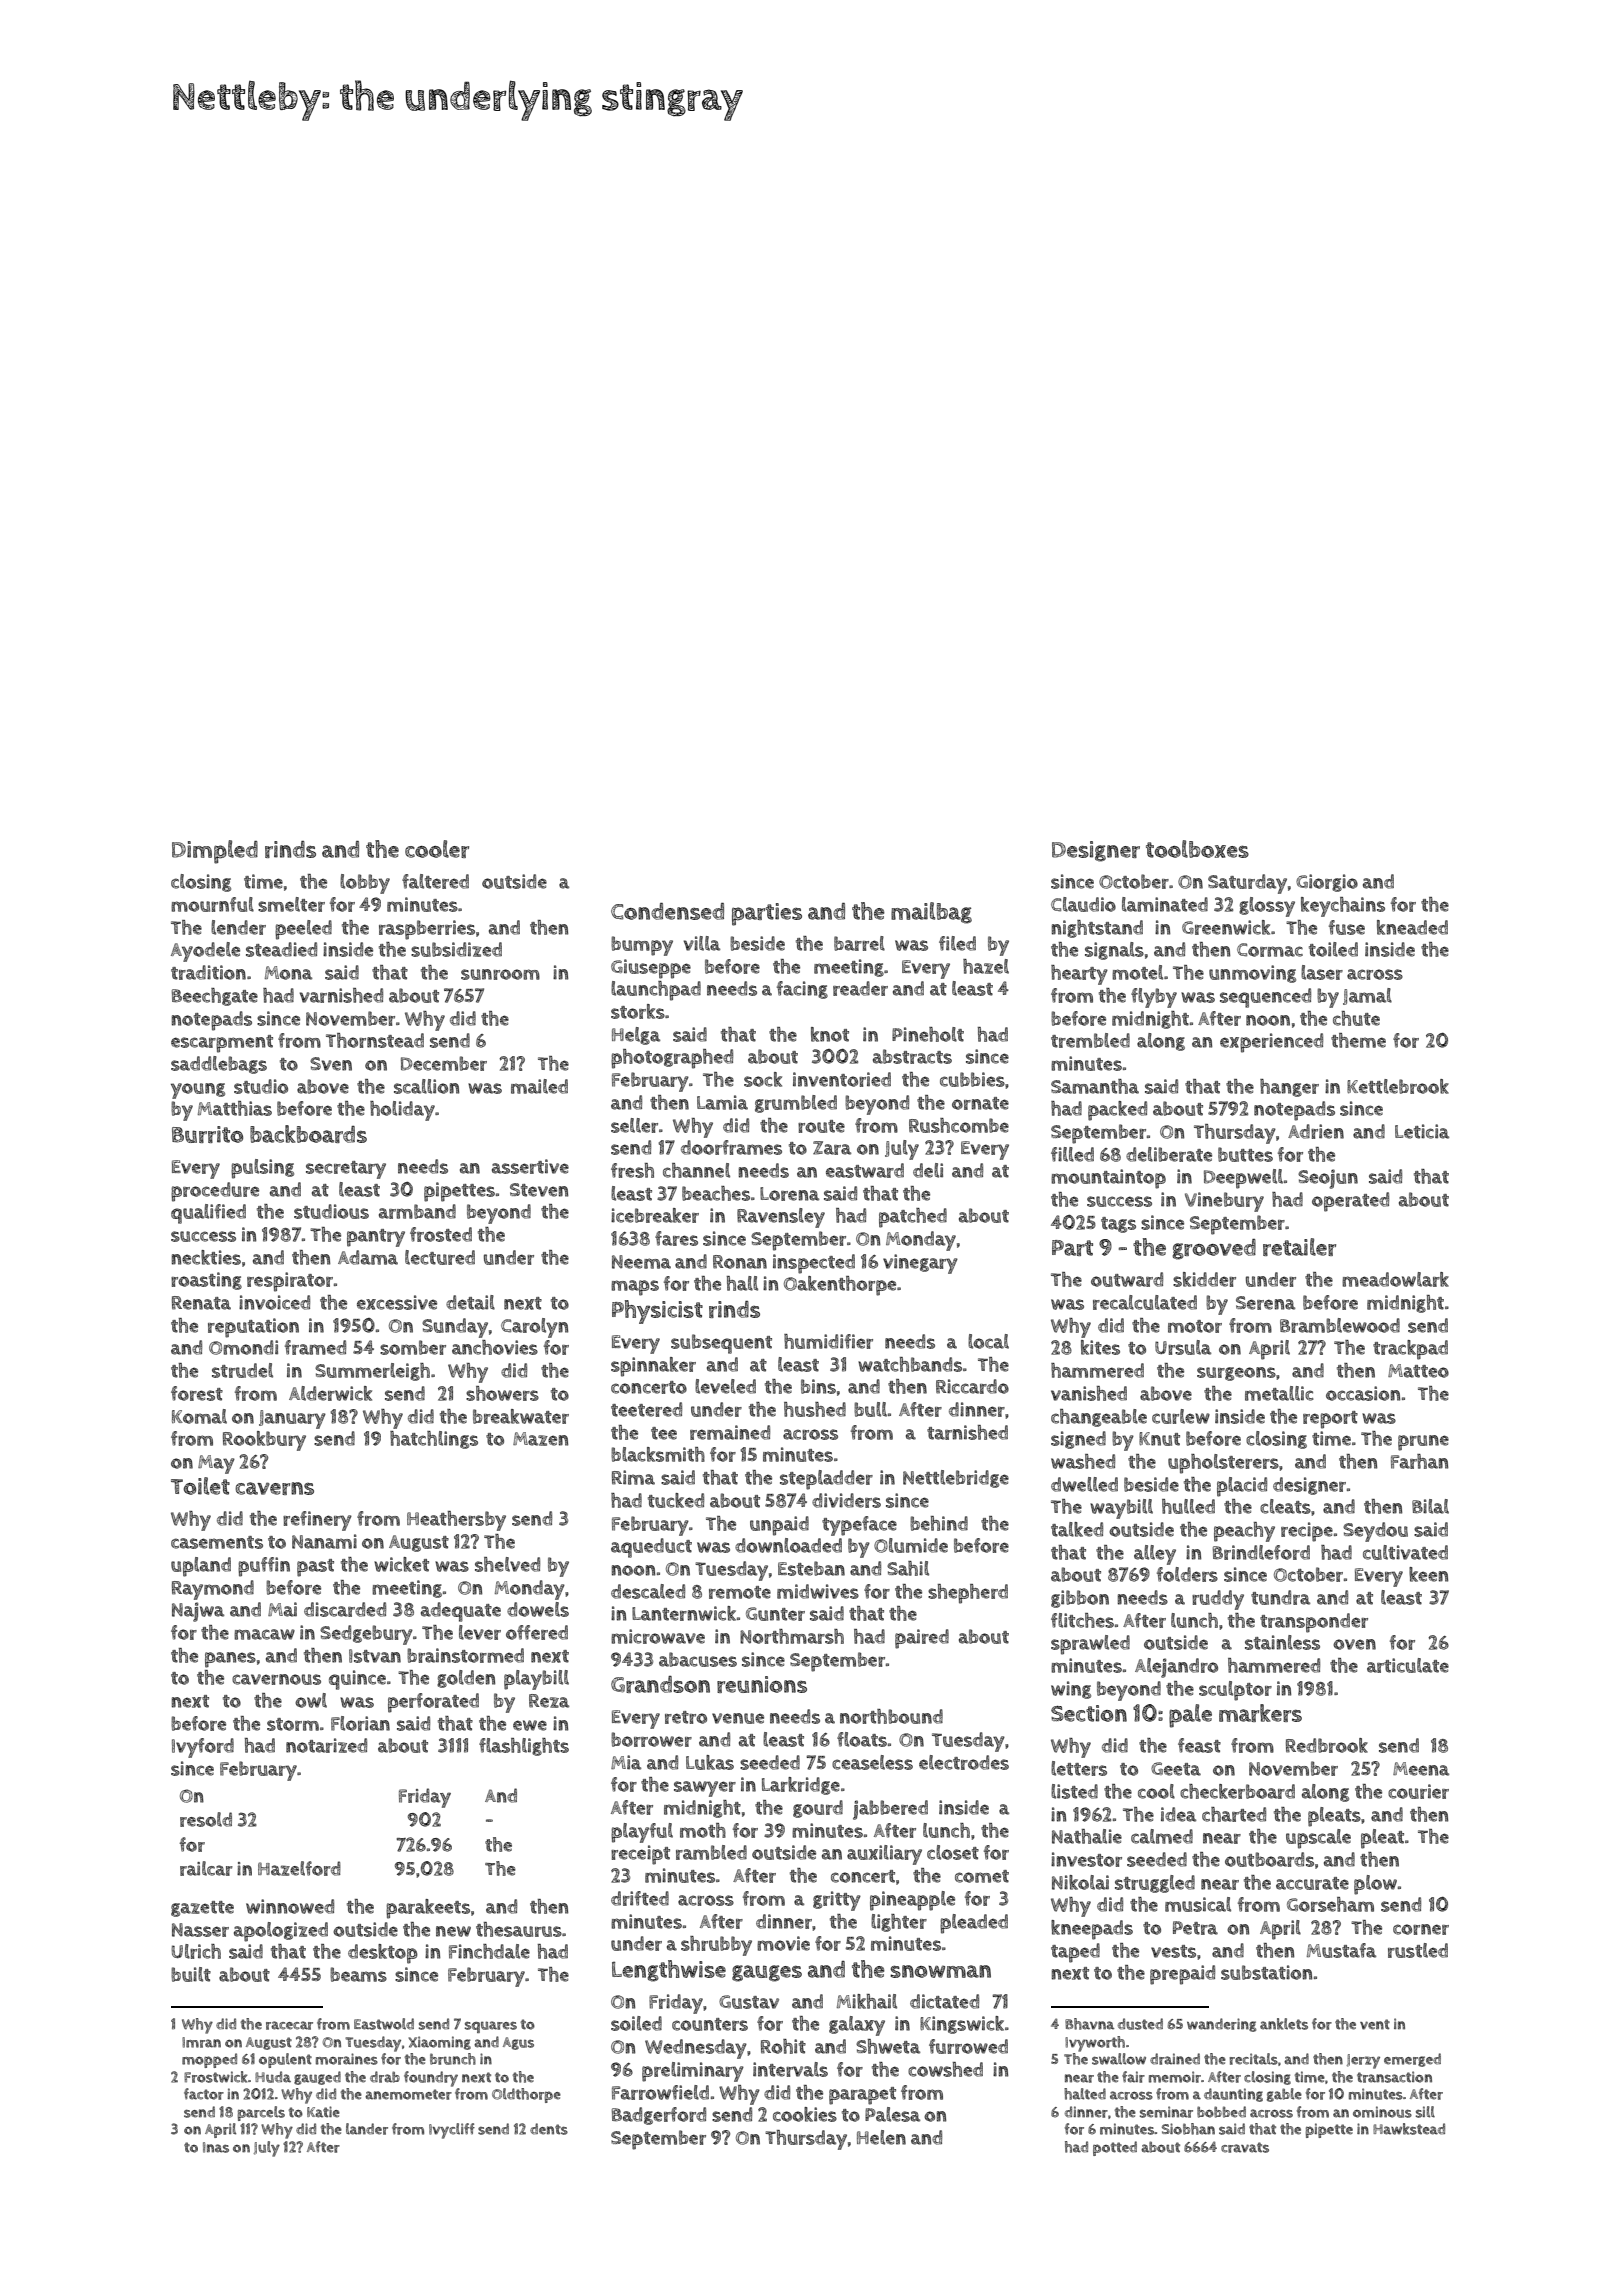 The image size is (1620, 2292). I want to click on drifted, so click(640, 1898).
